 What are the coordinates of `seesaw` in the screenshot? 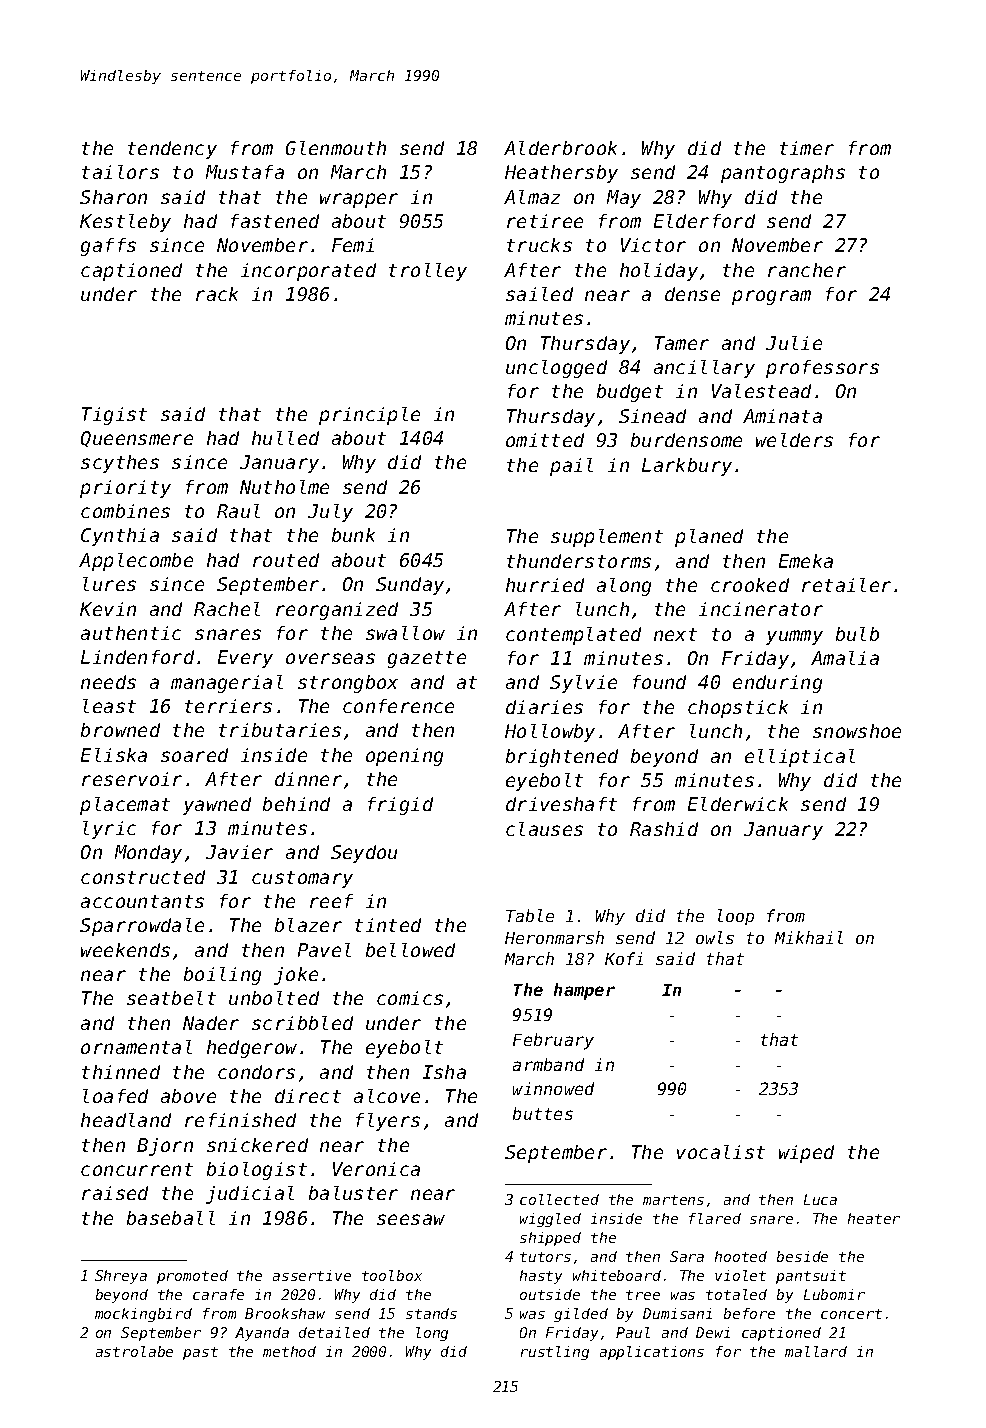 It's located at (411, 1219).
